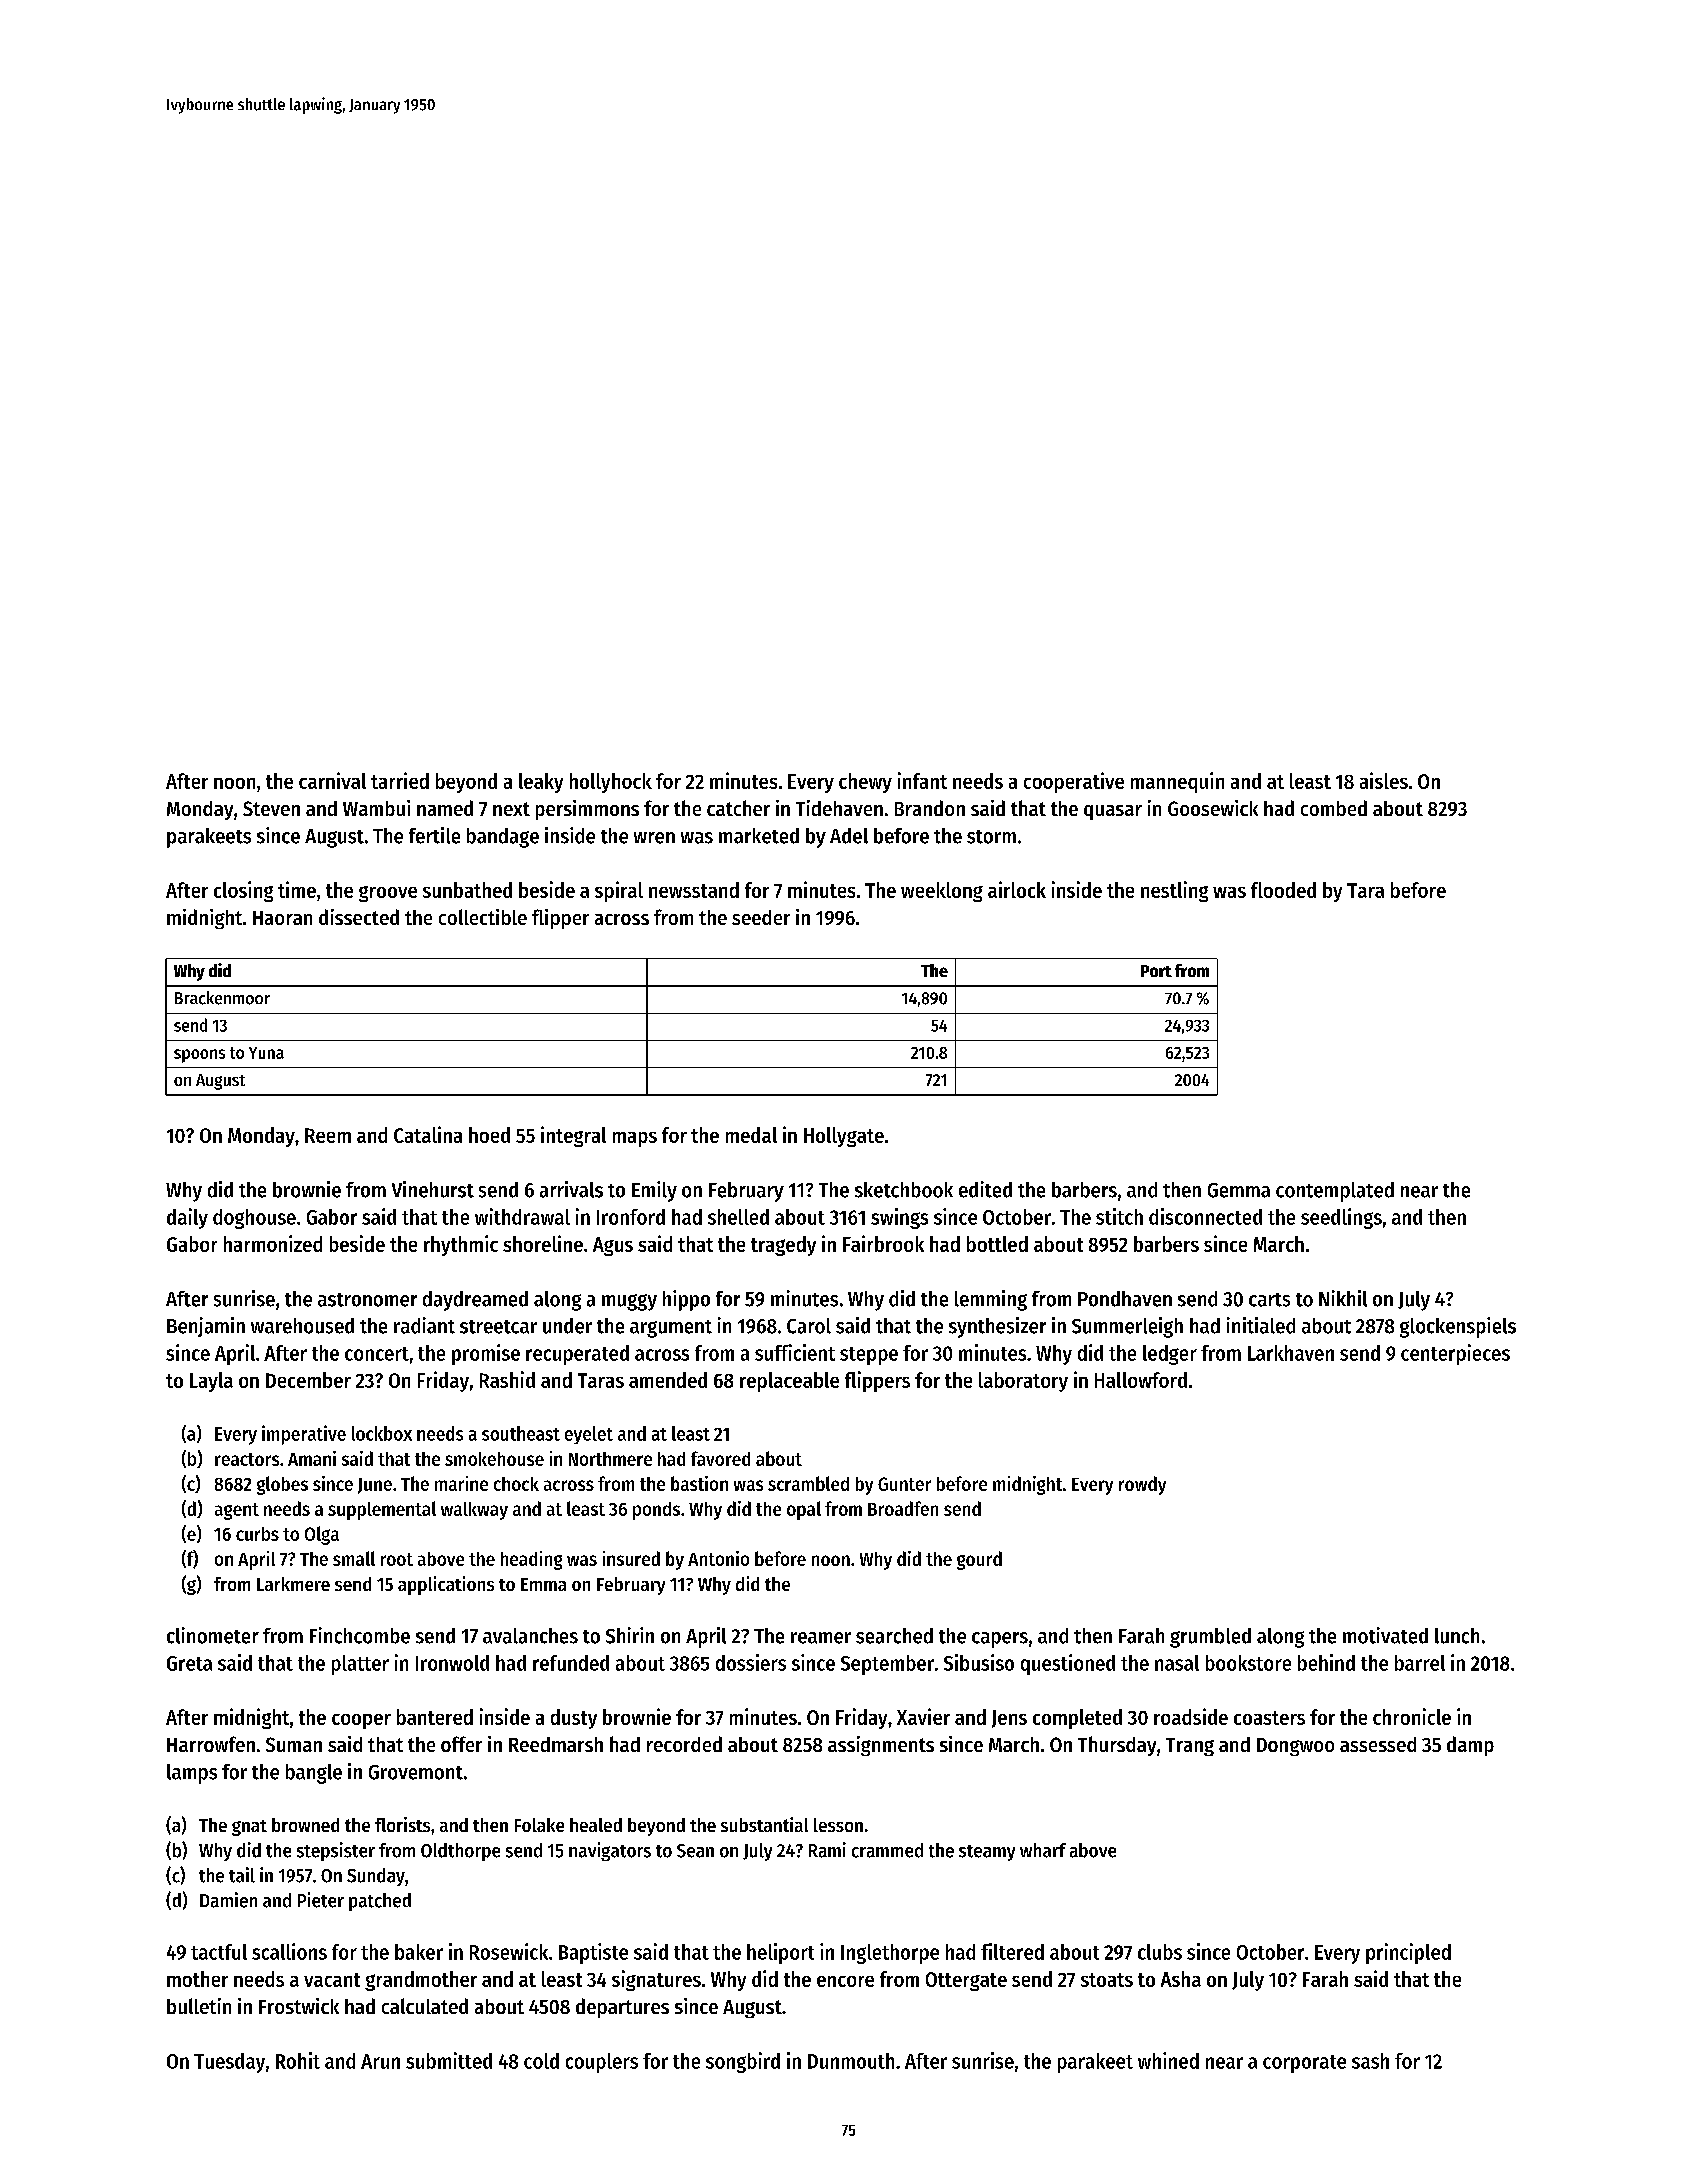  I want to click on Folake, so click(539, 1825).
